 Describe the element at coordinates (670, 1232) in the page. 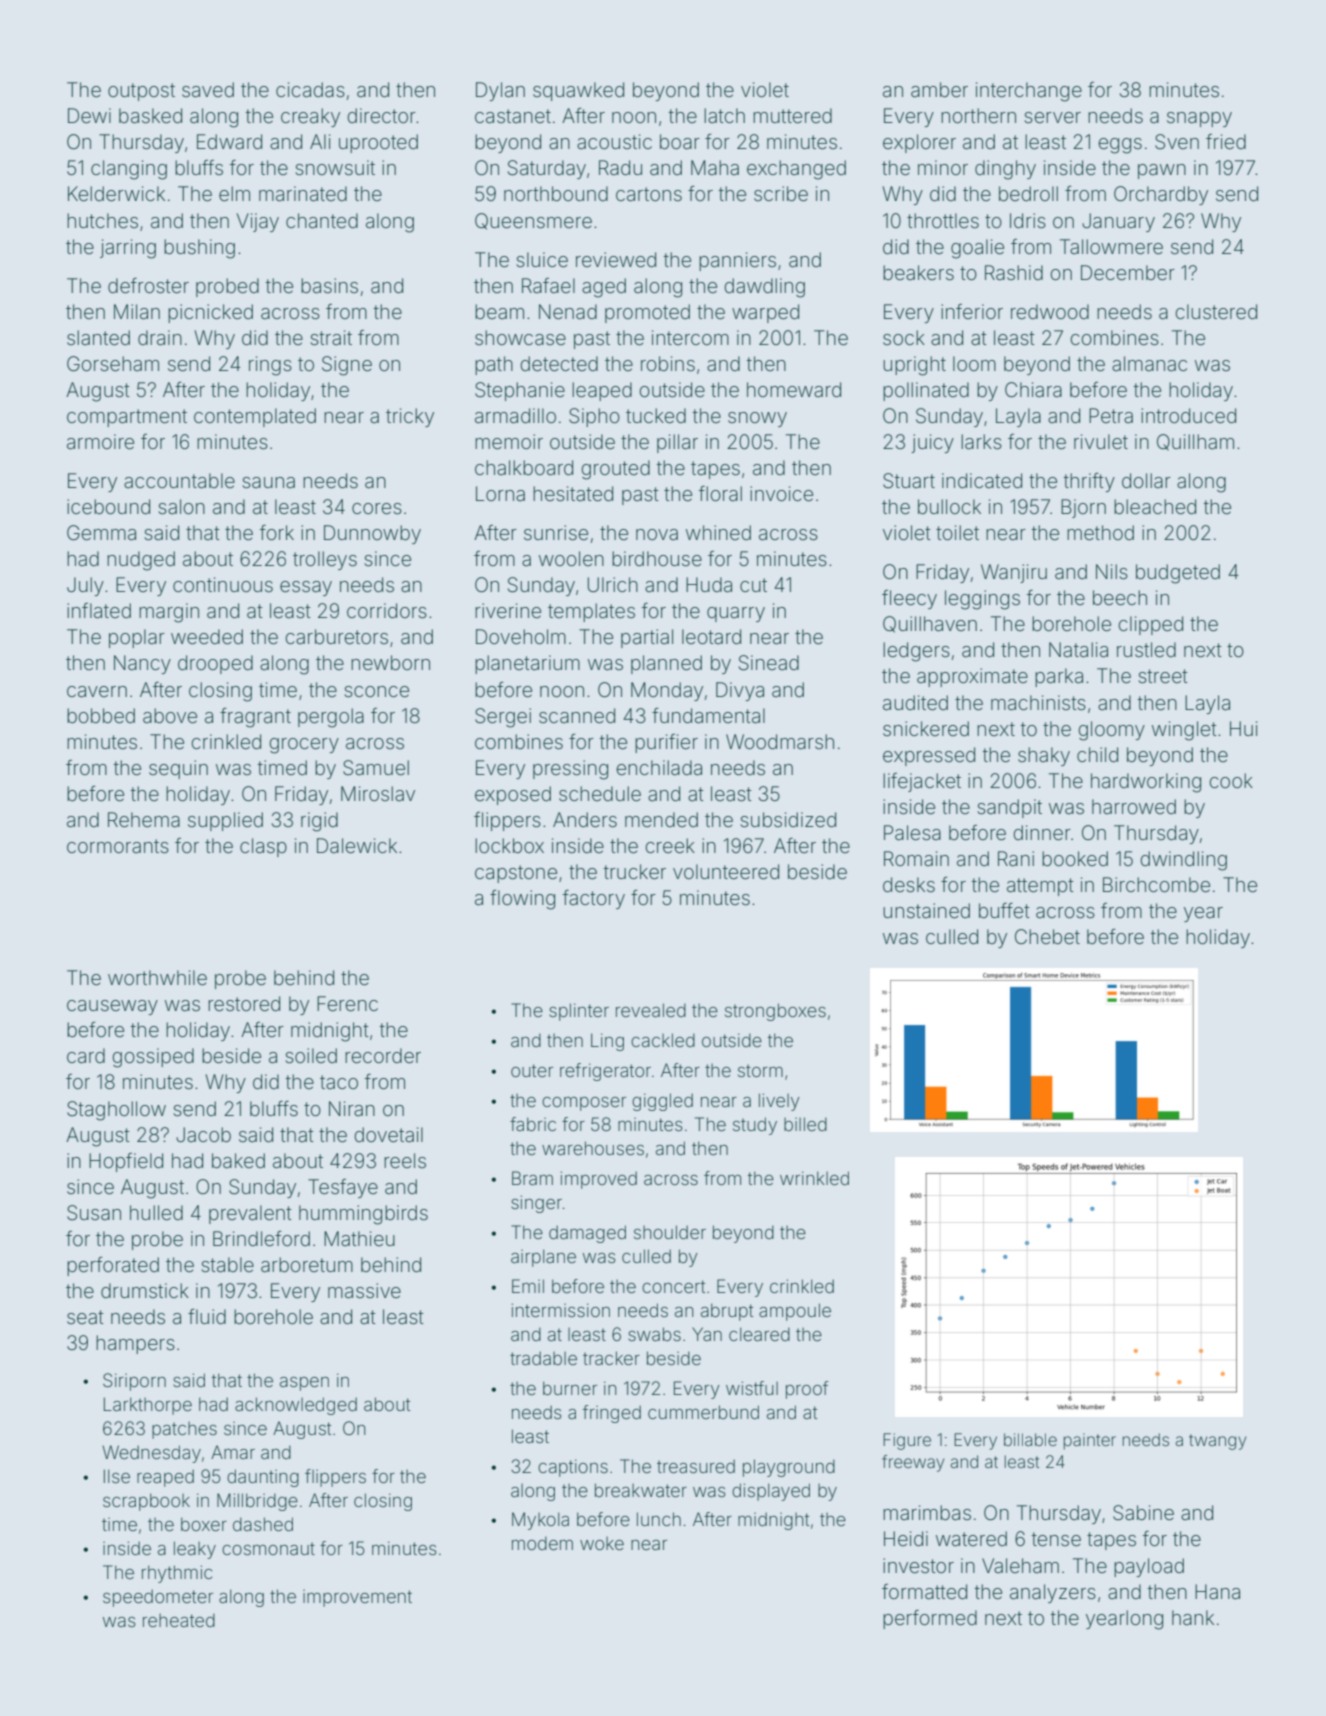

I see `shoulder` at that location.
